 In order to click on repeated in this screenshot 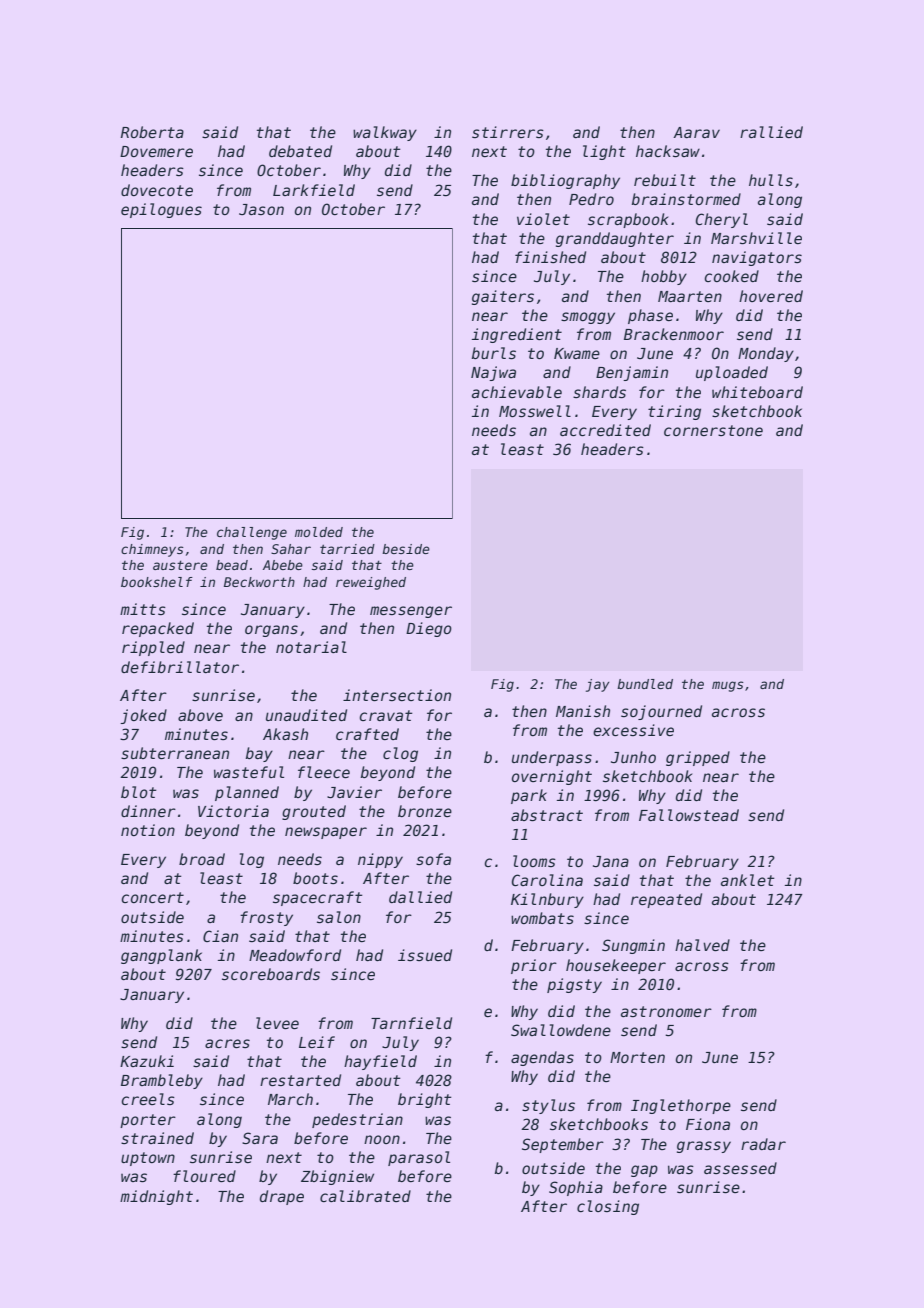, I will do `click(666, 900)`.
